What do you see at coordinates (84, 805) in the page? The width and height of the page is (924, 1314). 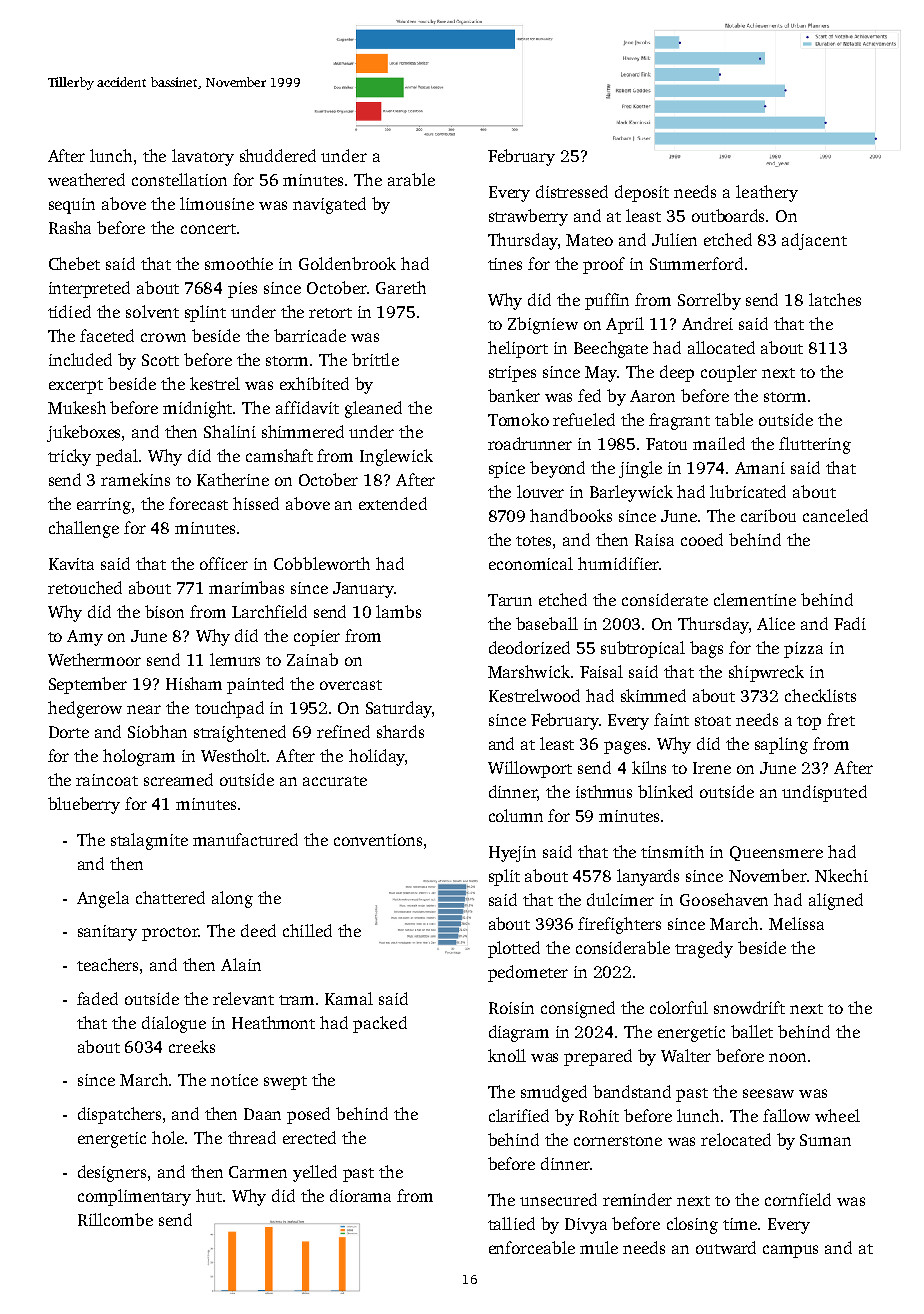 I see `blueberry` at bounding box center [84, 805].
